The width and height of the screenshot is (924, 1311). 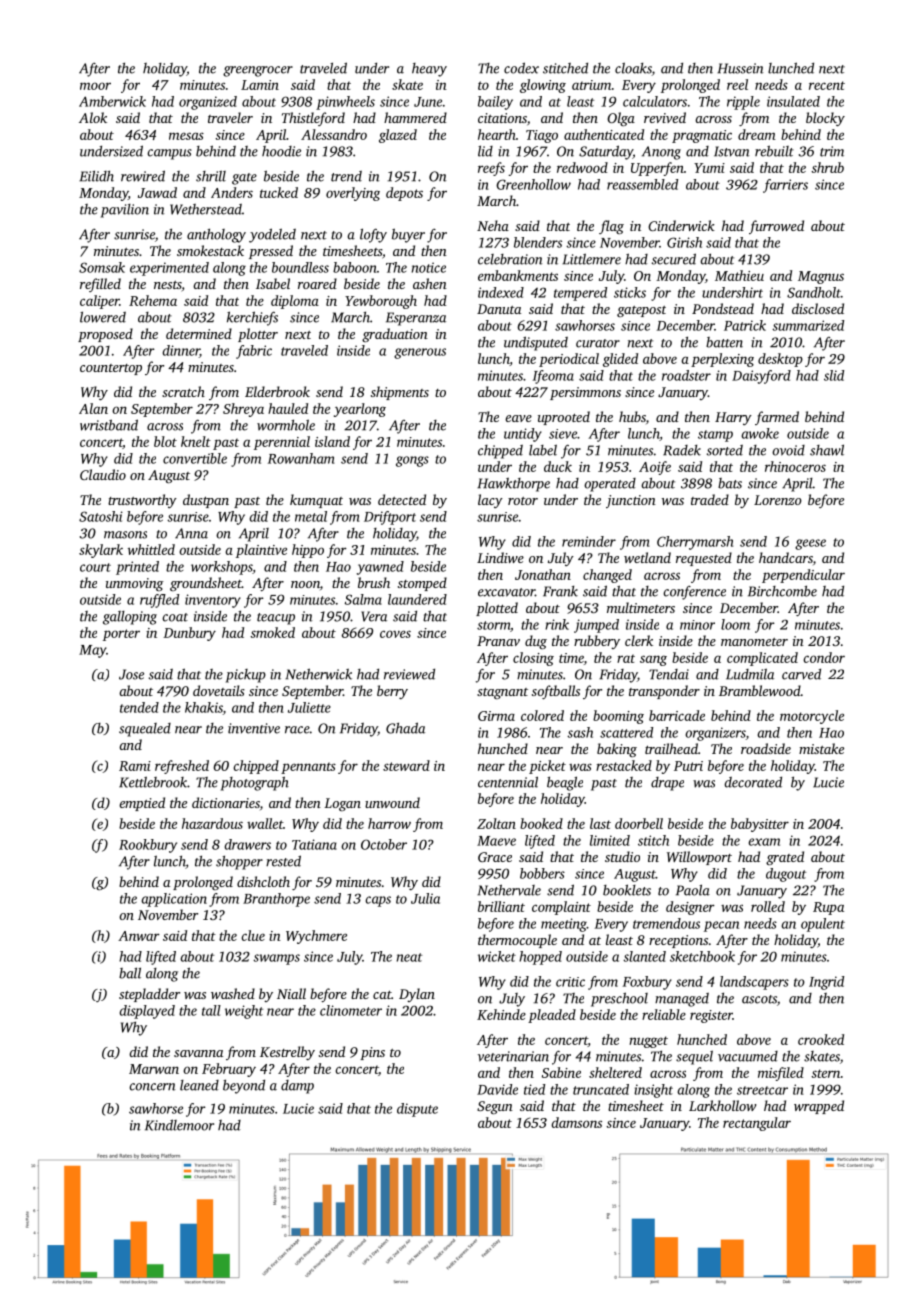 I want to click on greengrocer, so click(x=258, y=71).
